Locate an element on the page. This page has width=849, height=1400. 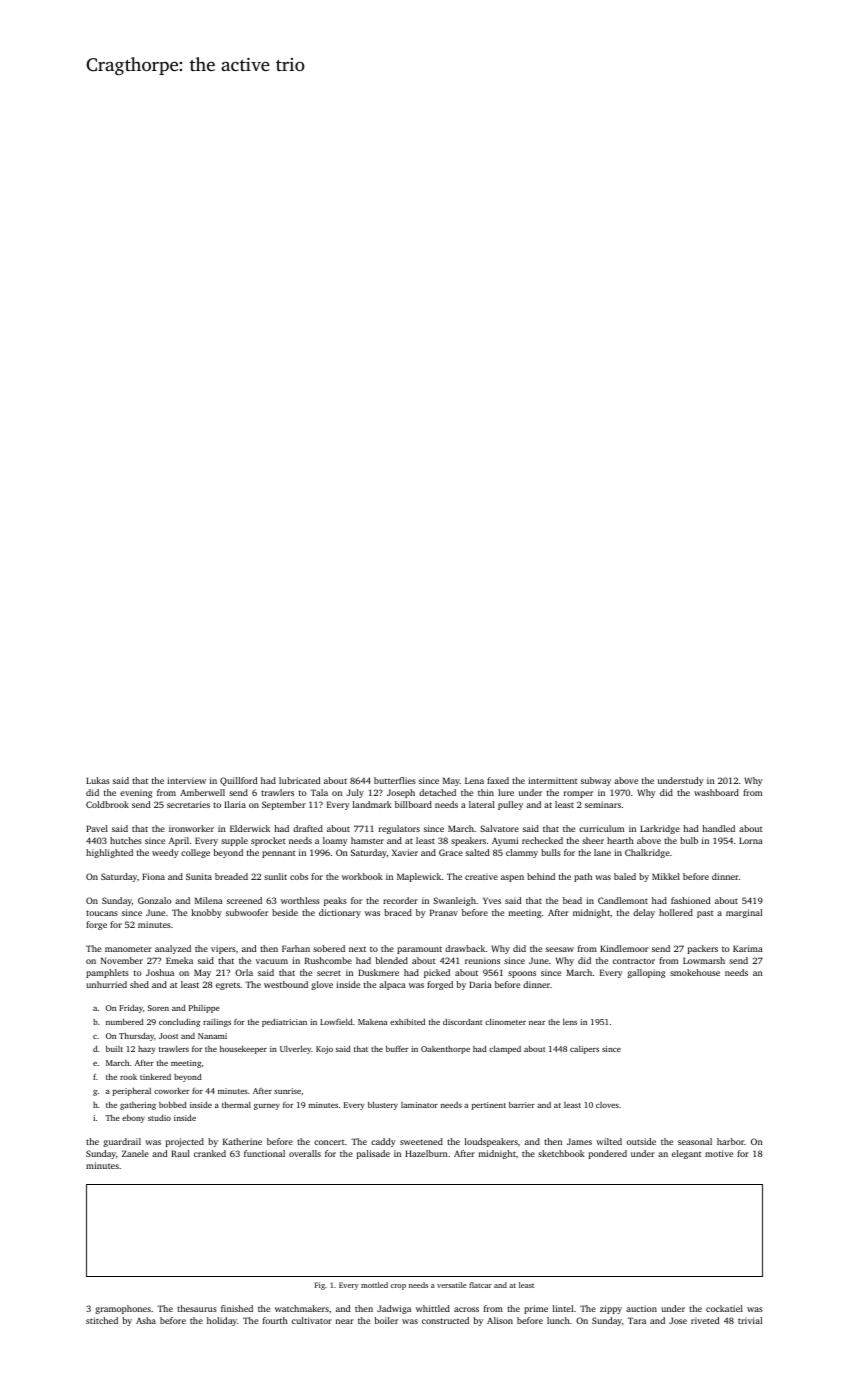
Asha is located at coordinates (146, 1320).
